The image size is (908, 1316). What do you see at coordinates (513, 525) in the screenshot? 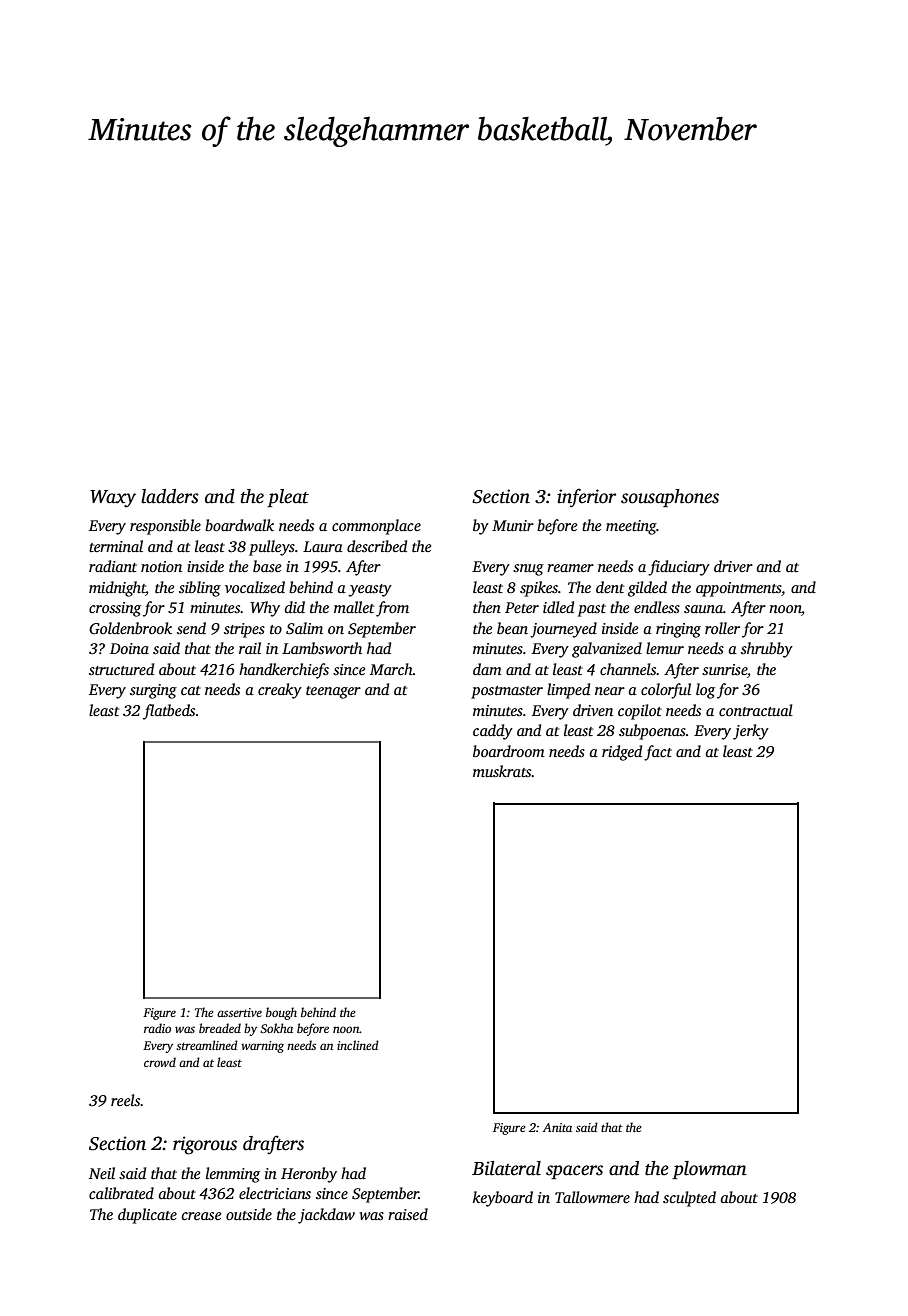
I see `Munir` at bounding box center [513, 525].
